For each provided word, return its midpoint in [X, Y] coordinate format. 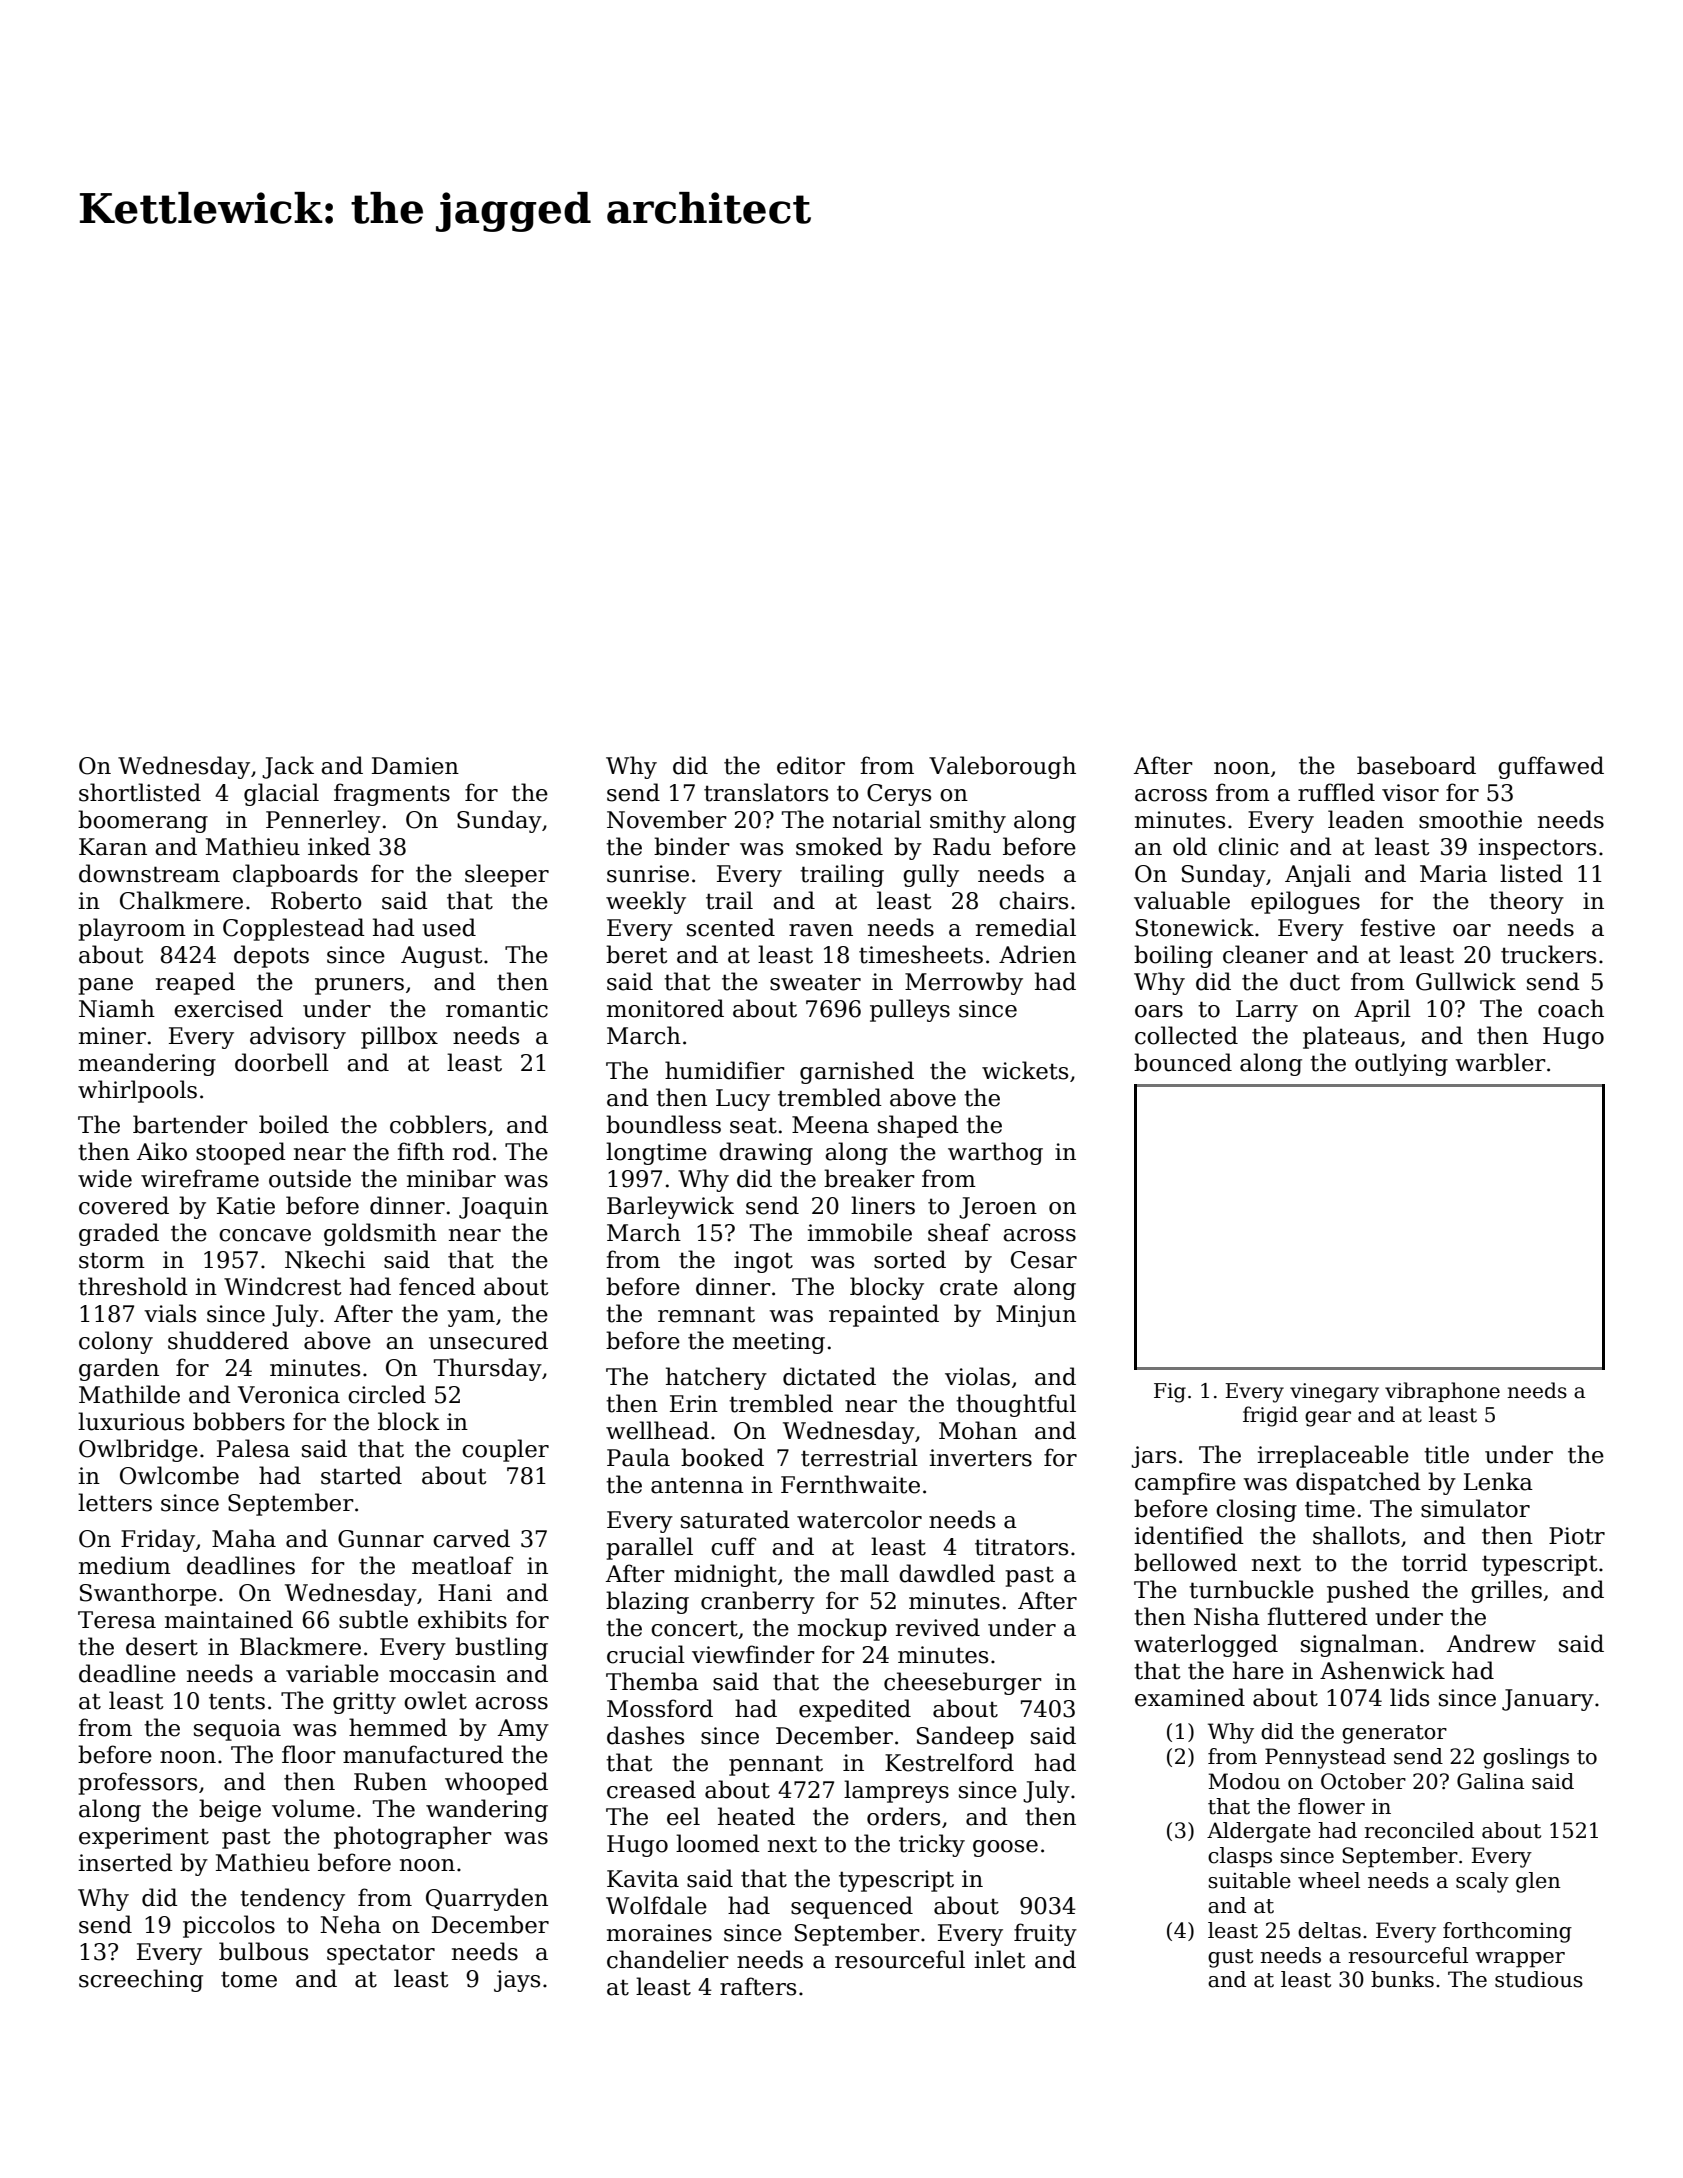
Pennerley [323, 821]
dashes [645, 1735]
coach [1571, 1008]
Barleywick [670, 1207]
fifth [420, 1151]
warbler [1500, 1062]
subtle [373, 1619]
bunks [1402, 1979]
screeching [141, 1980]
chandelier [668, 1959]
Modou [1244, 1781]
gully [931, 875]
